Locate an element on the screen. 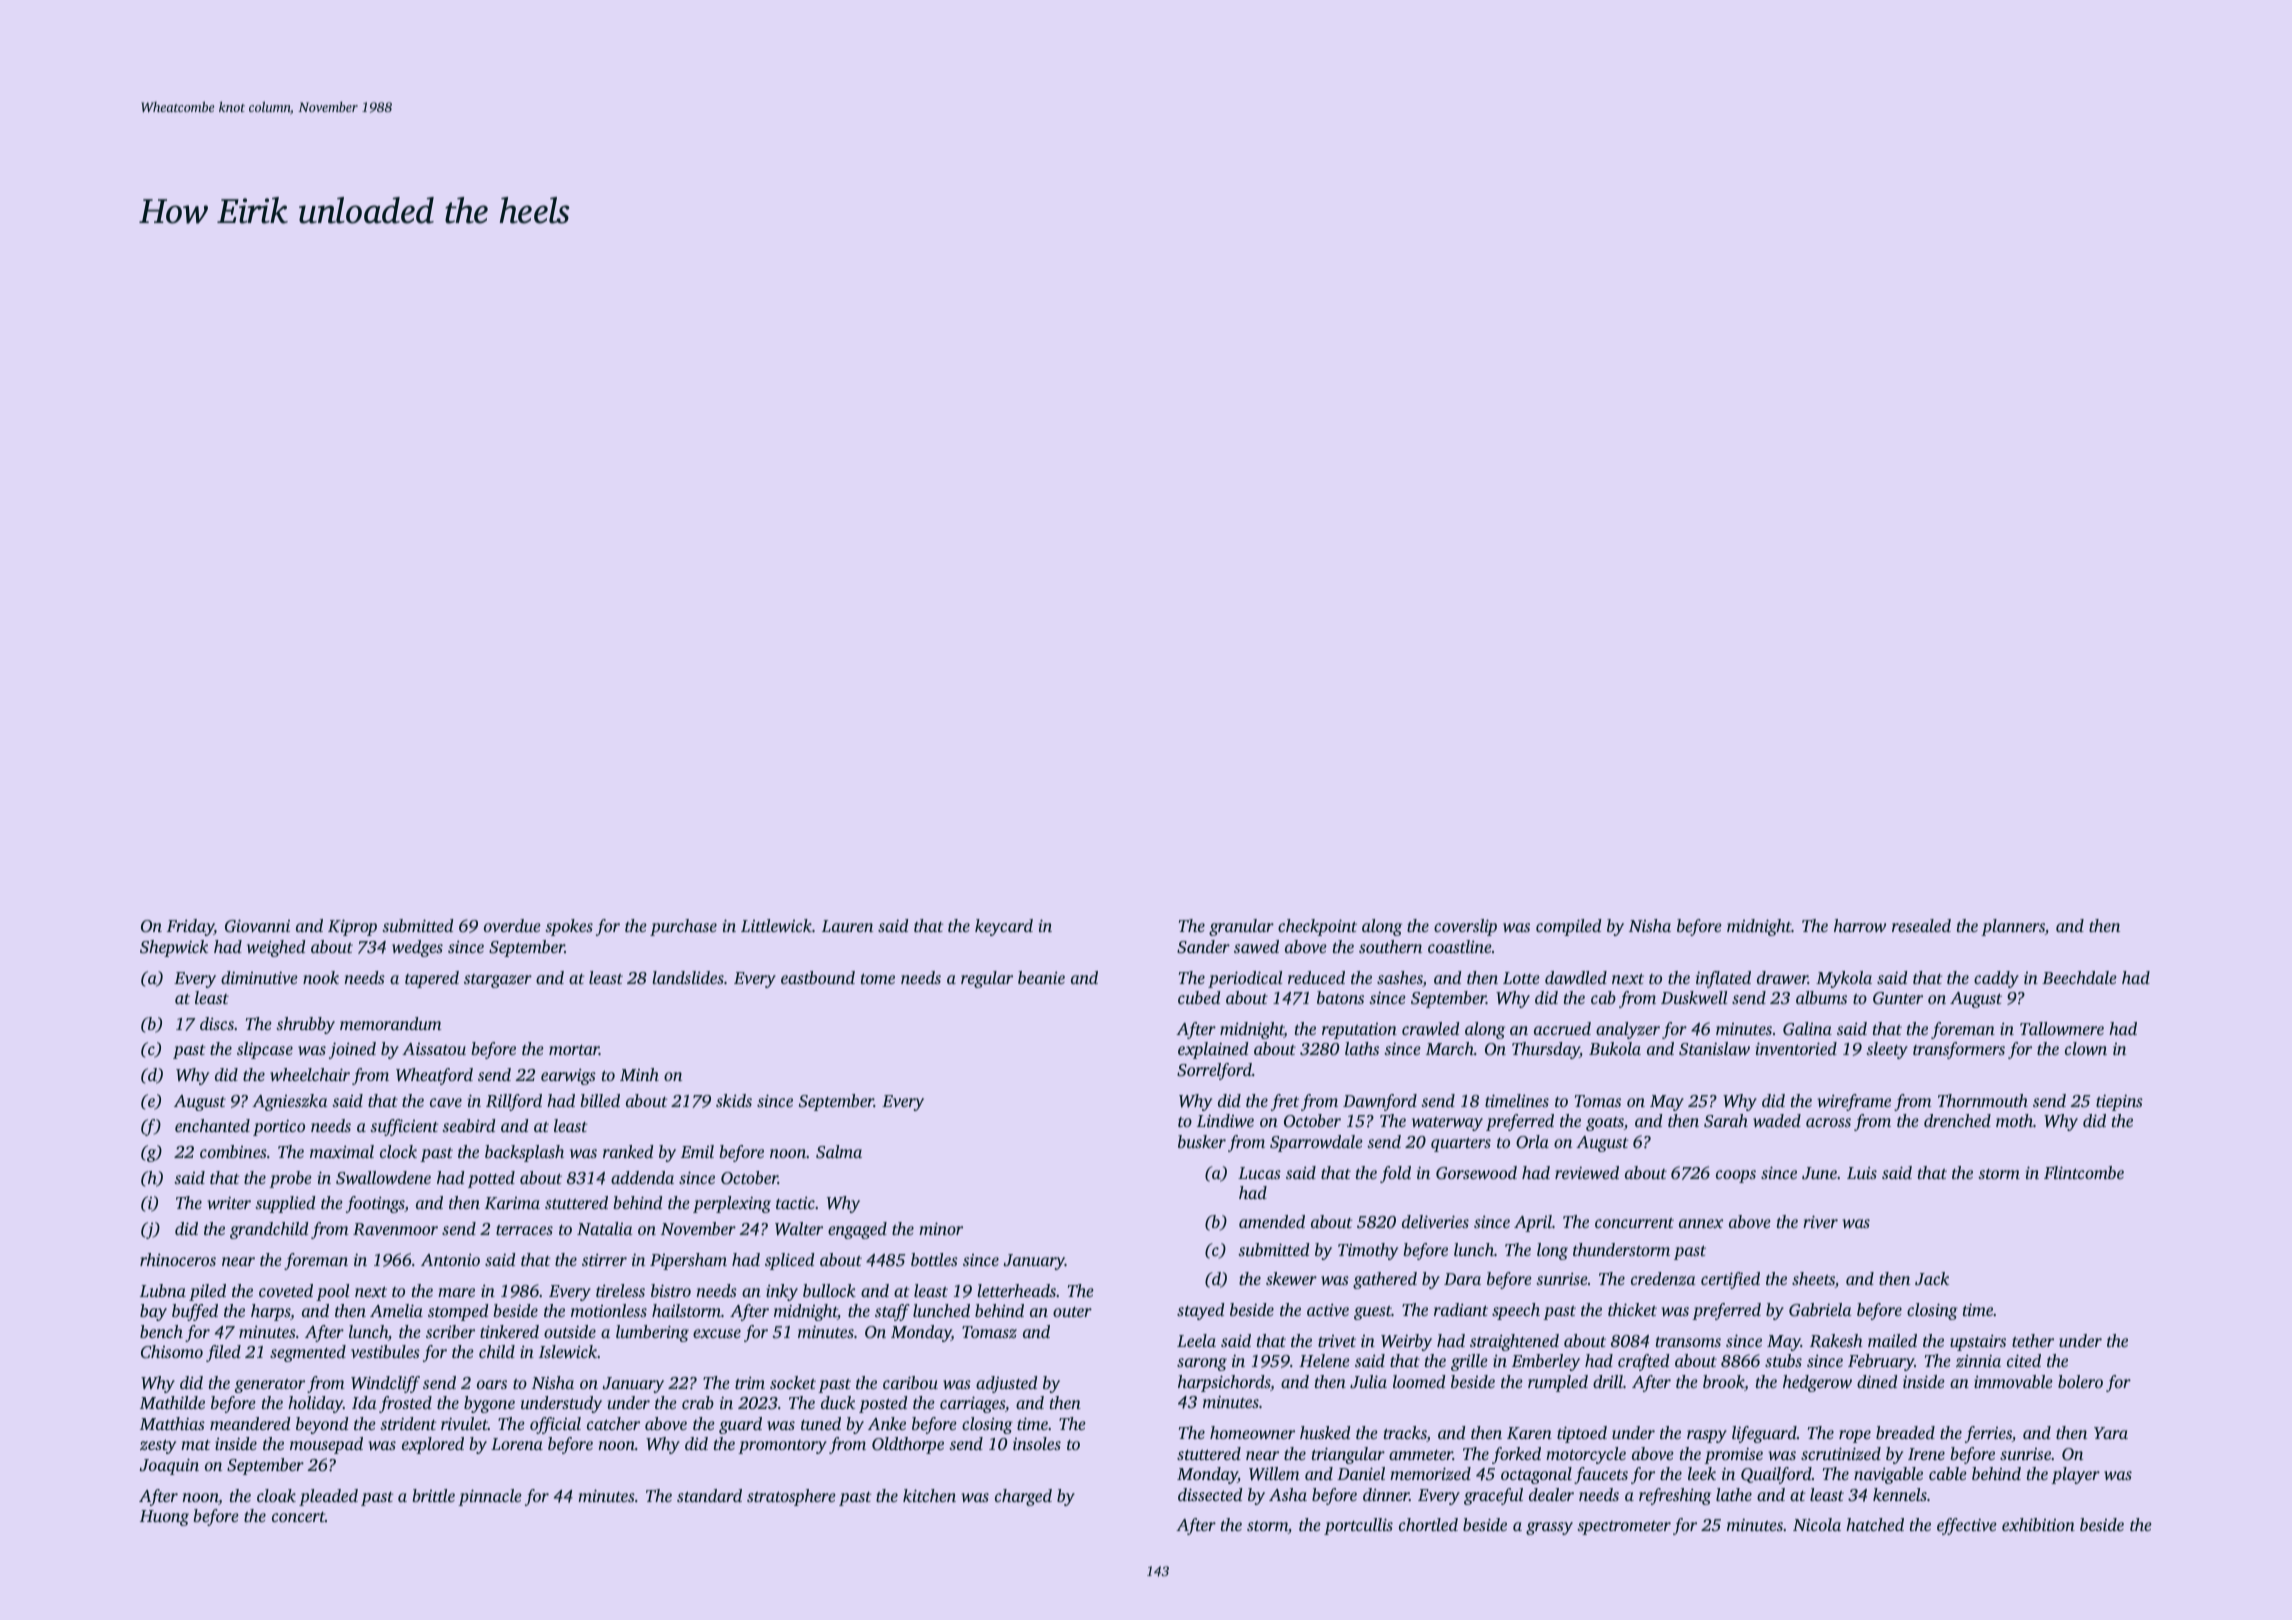  Flintcombe is located at coordinates (2084, 1172).
